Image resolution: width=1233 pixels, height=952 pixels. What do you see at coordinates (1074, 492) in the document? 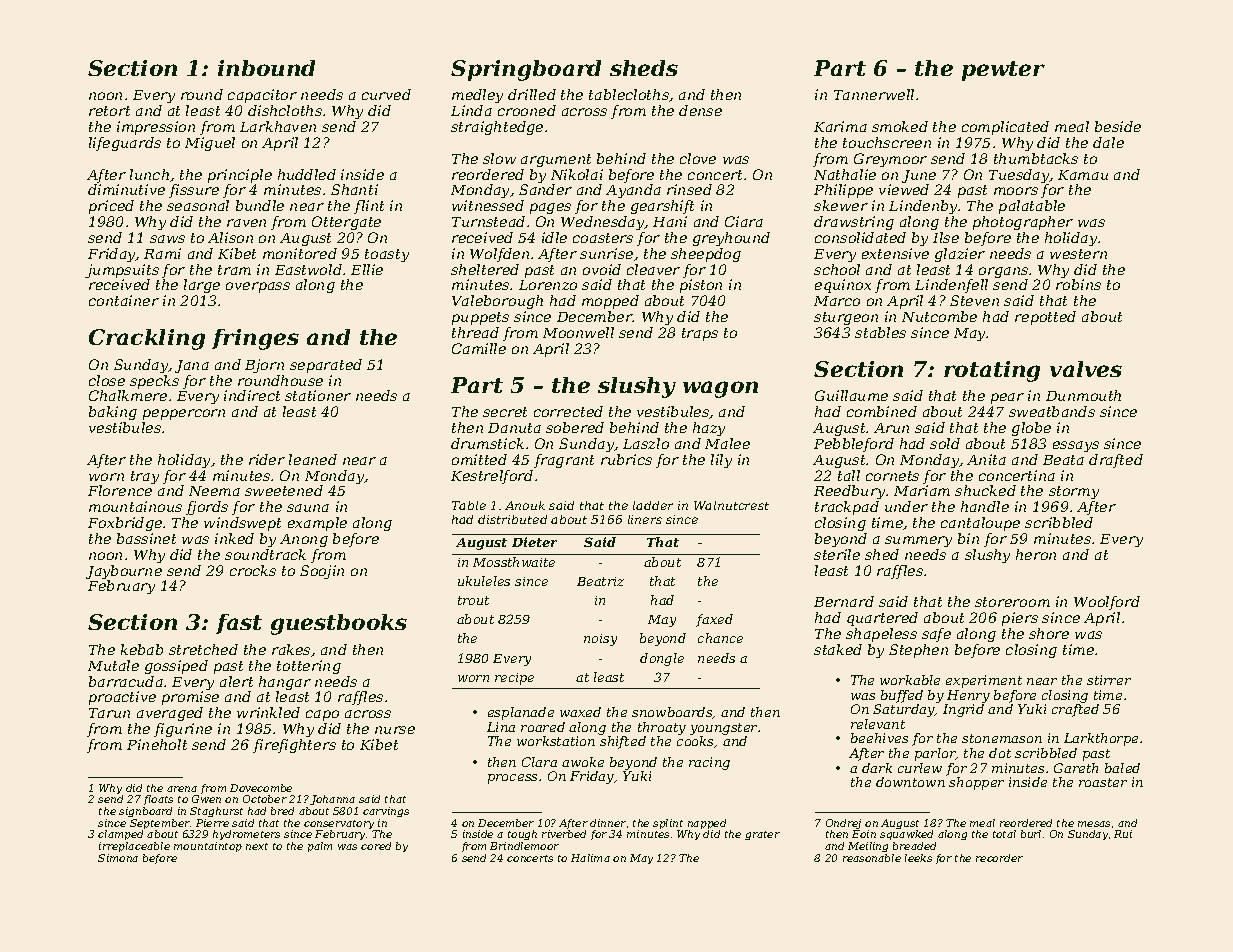
I see `stormy` at bounding box center [1074, 492].
